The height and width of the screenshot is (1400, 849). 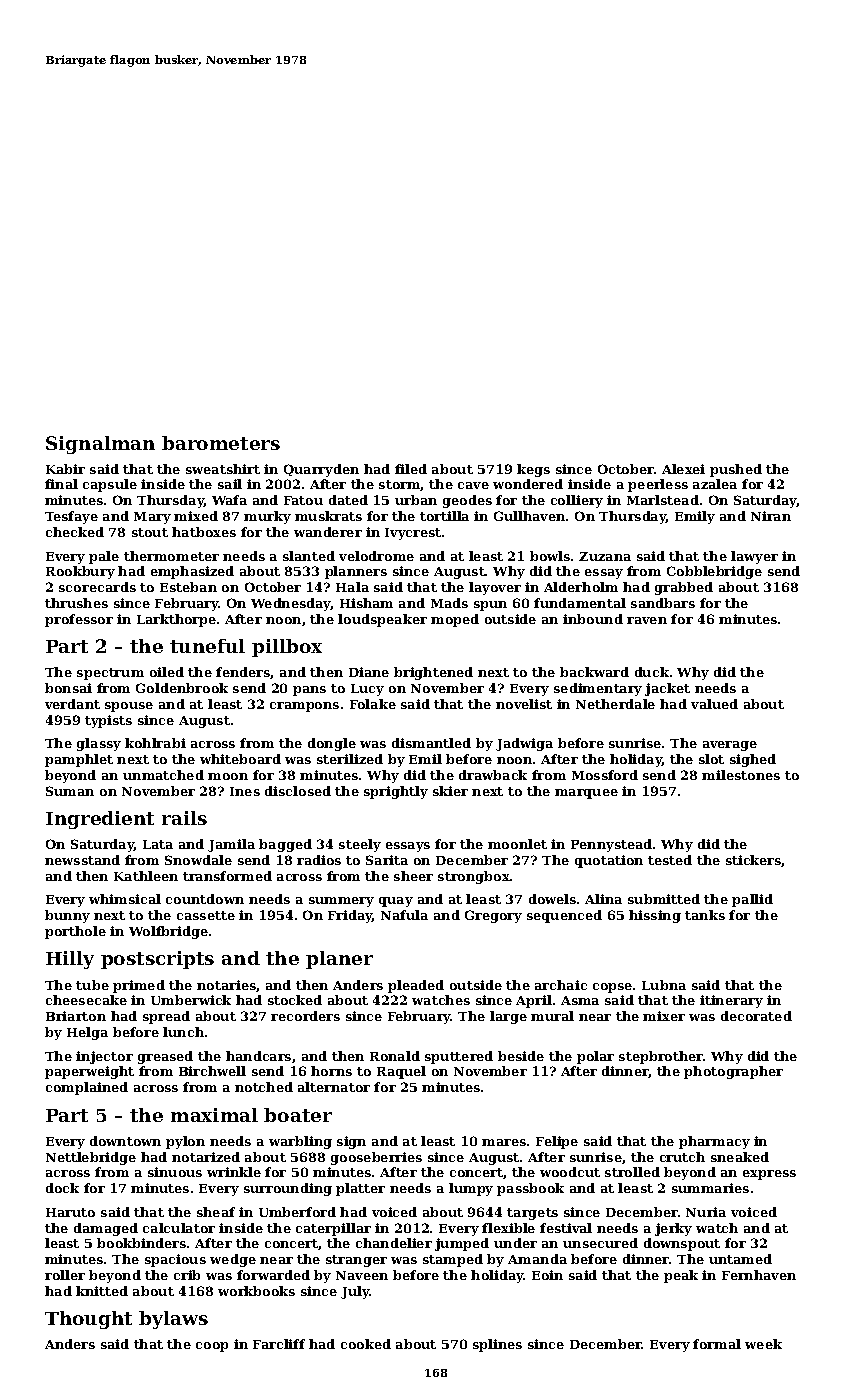 What do you see at coordinates (221, 443) in the screenshot?
I see `barometers` at bounding box center [221, 443].
